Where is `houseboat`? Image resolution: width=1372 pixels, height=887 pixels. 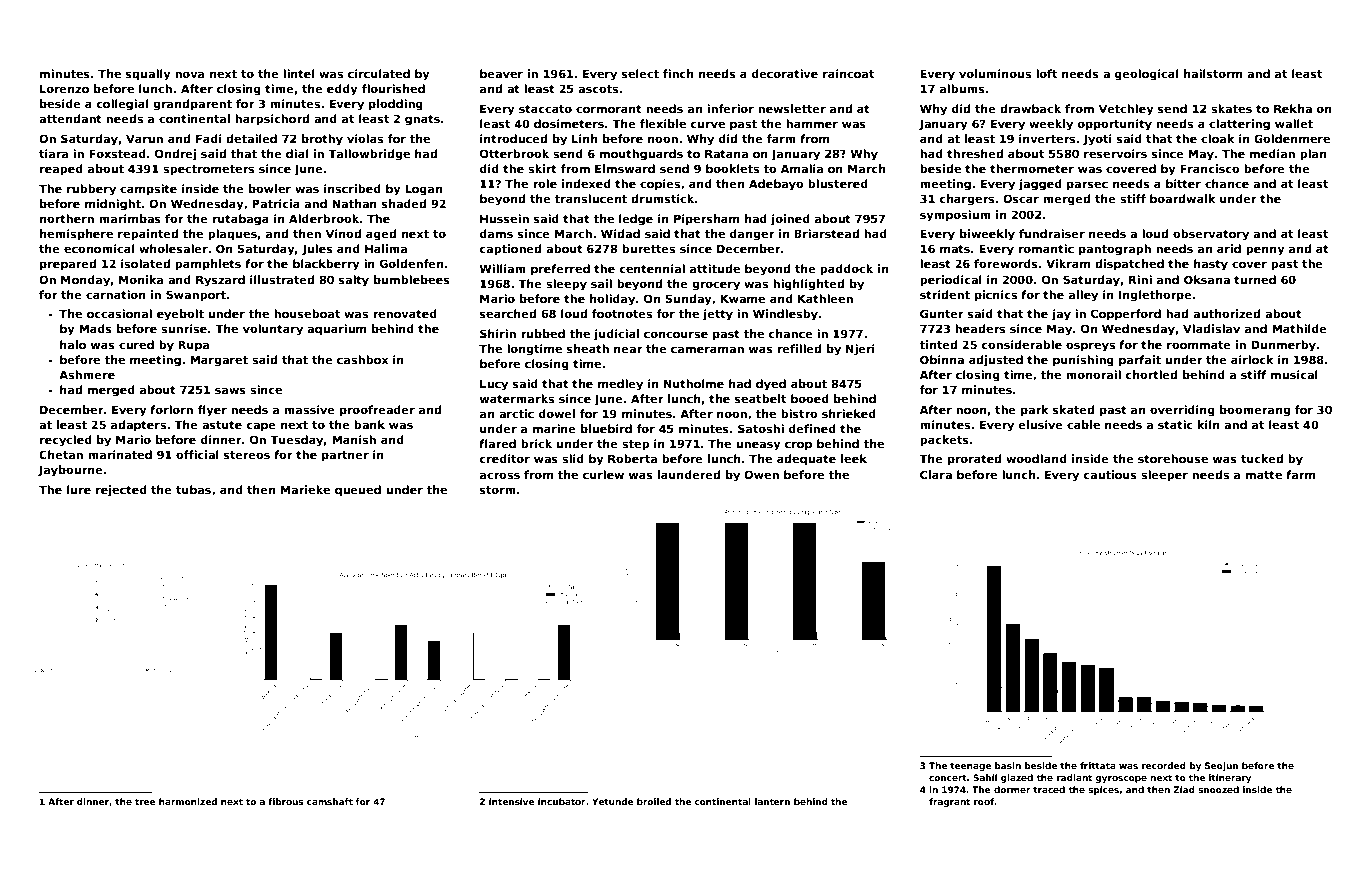
houseboat is located at coordinates (307, 313).
